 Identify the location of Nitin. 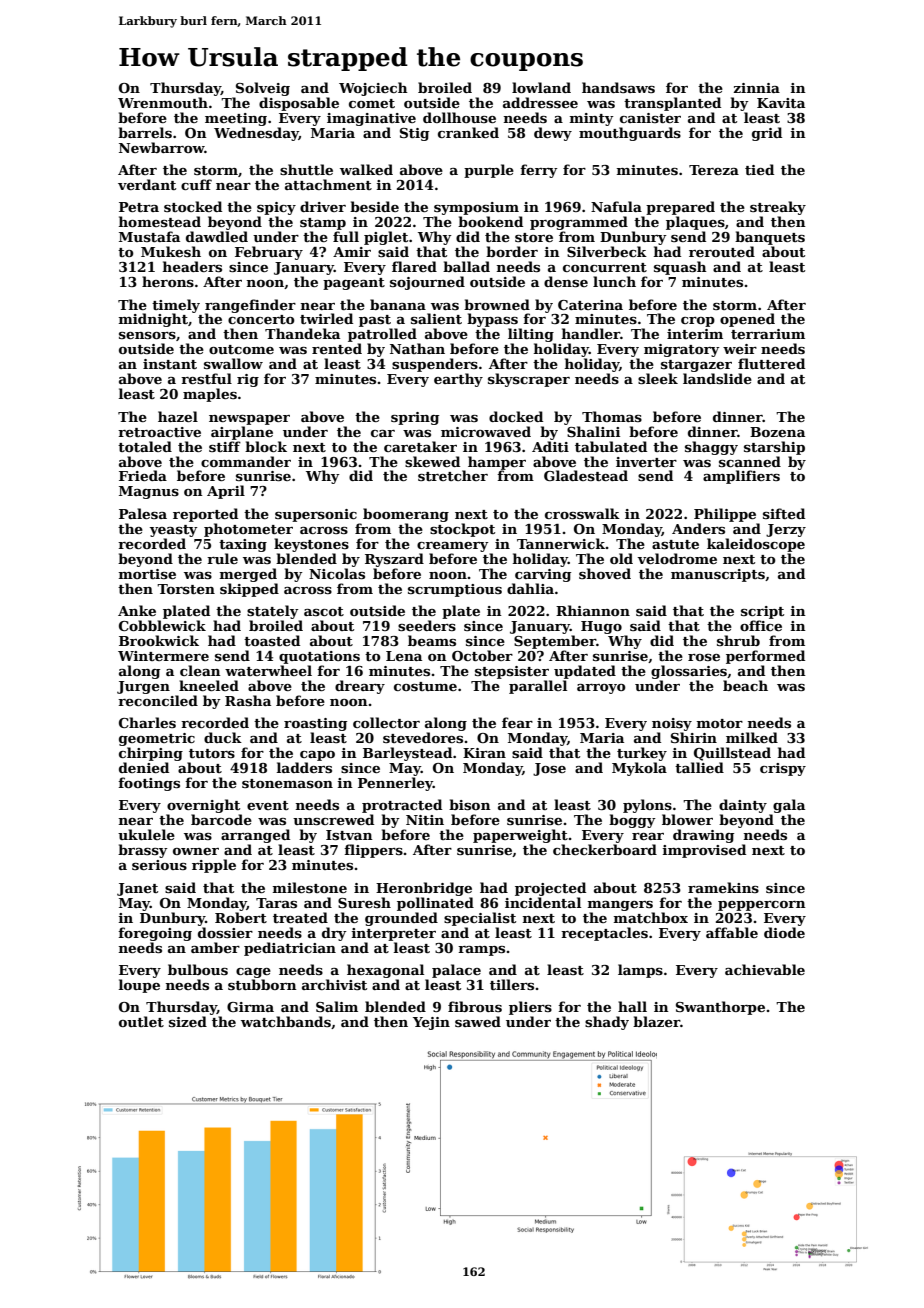
(425, 820).
